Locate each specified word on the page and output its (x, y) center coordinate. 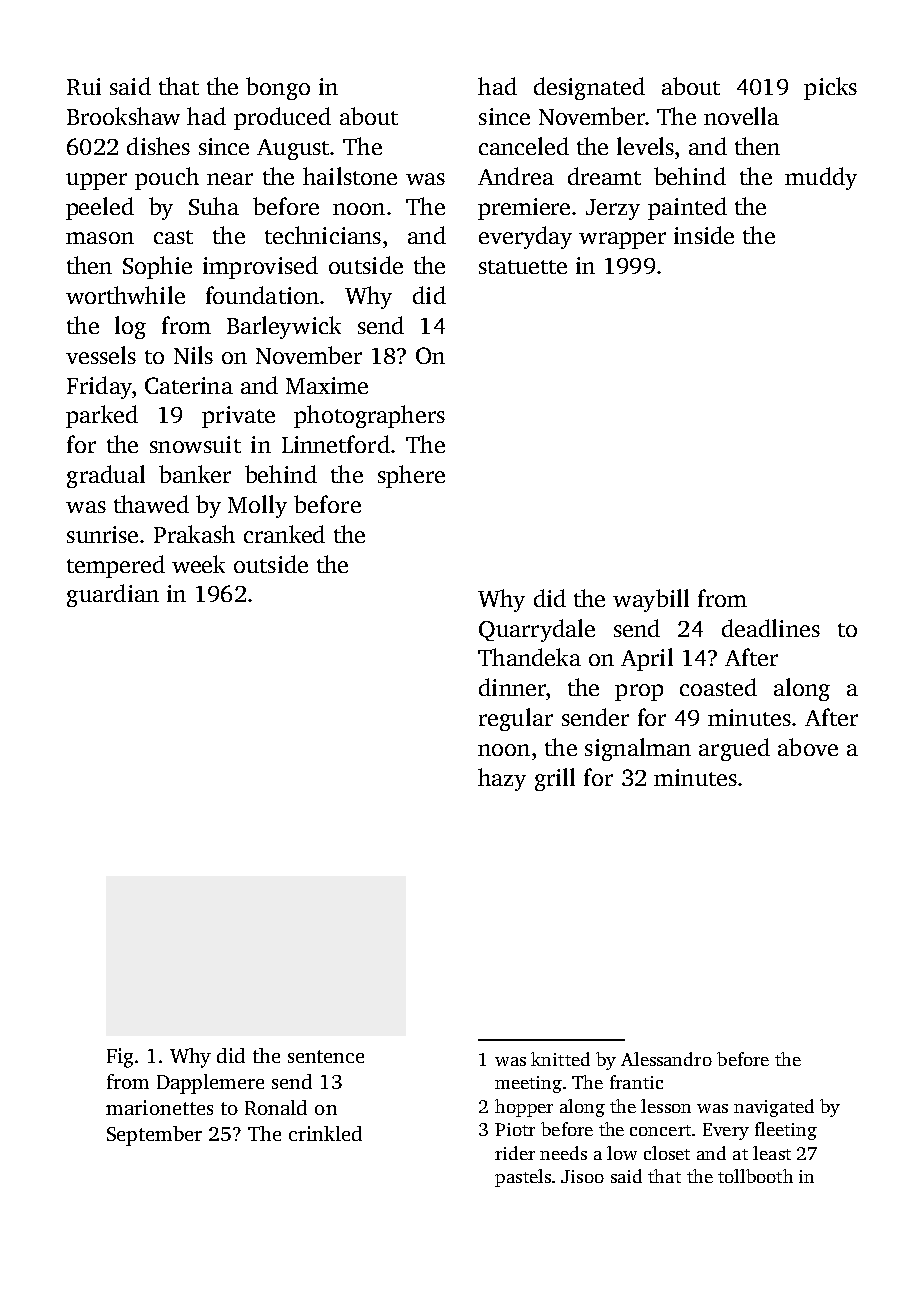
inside (704, 235)
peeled (100, 208)
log (130, 327)
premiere (524, 209)
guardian (113, 595)
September (154, 1136)
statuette (523, 267)
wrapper (622, 240)
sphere (411, 476)
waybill (651, 600)
